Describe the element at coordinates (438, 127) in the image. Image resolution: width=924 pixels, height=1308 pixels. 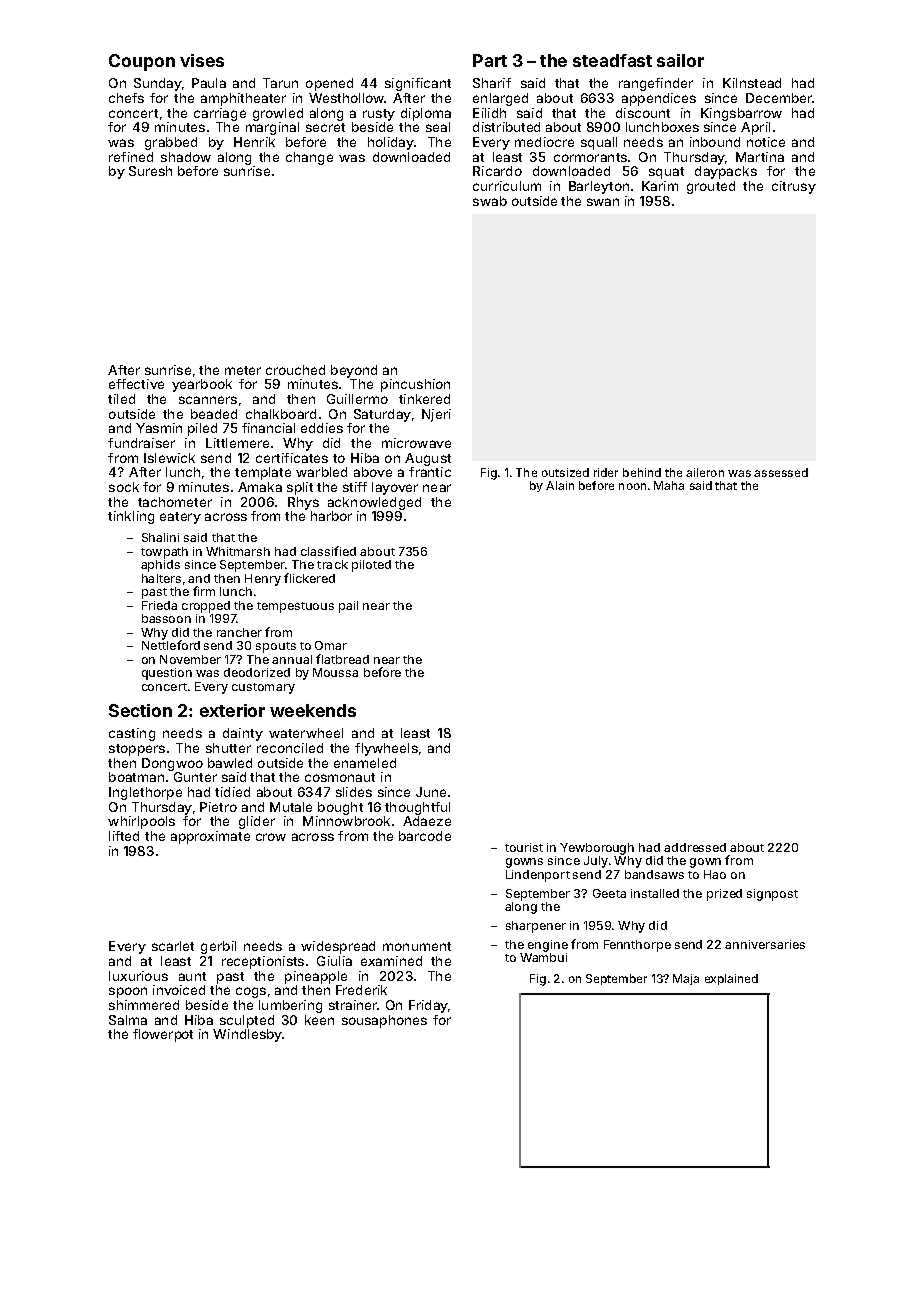
I see `seal` at that location.
